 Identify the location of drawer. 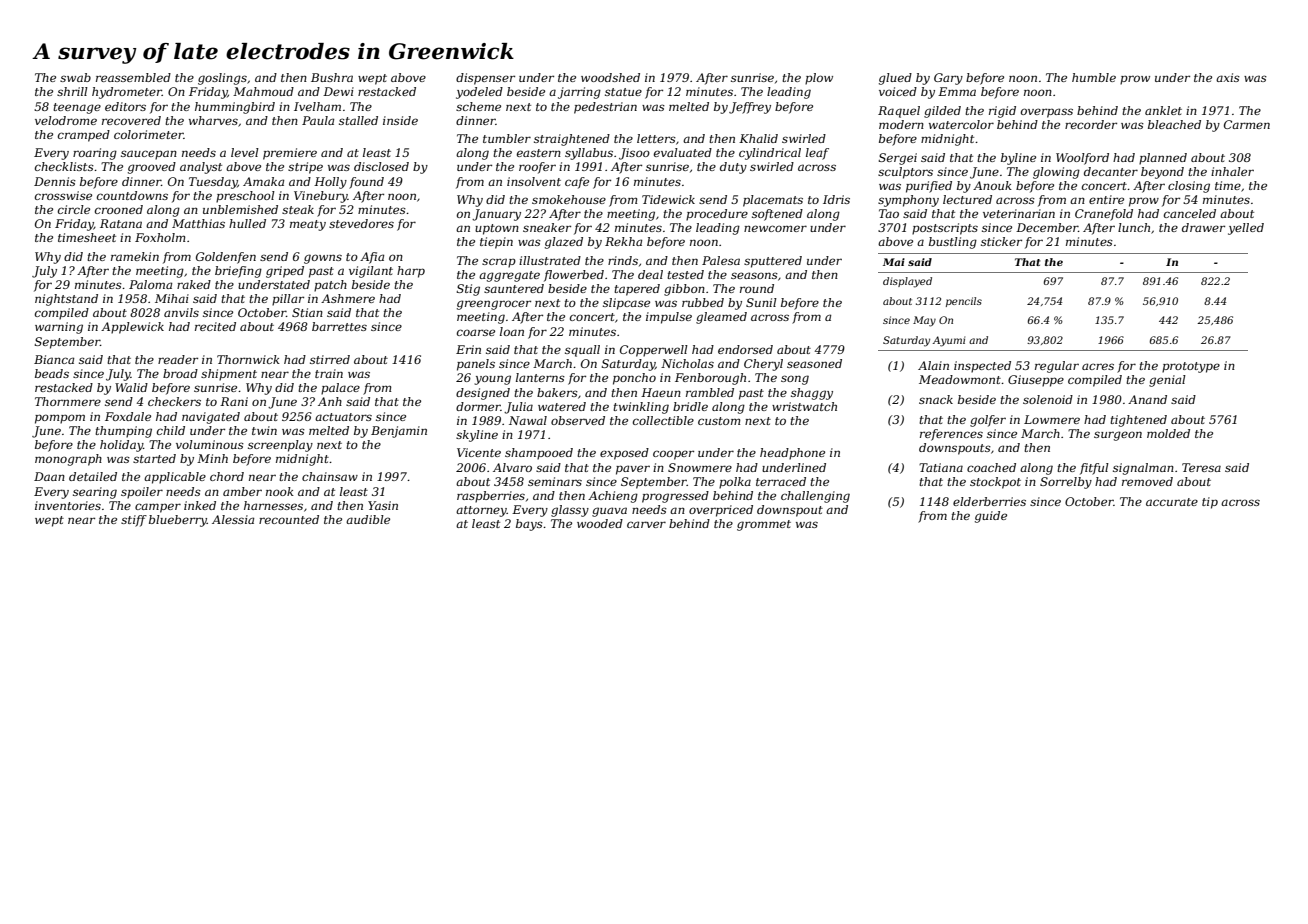
(1203, 227).
